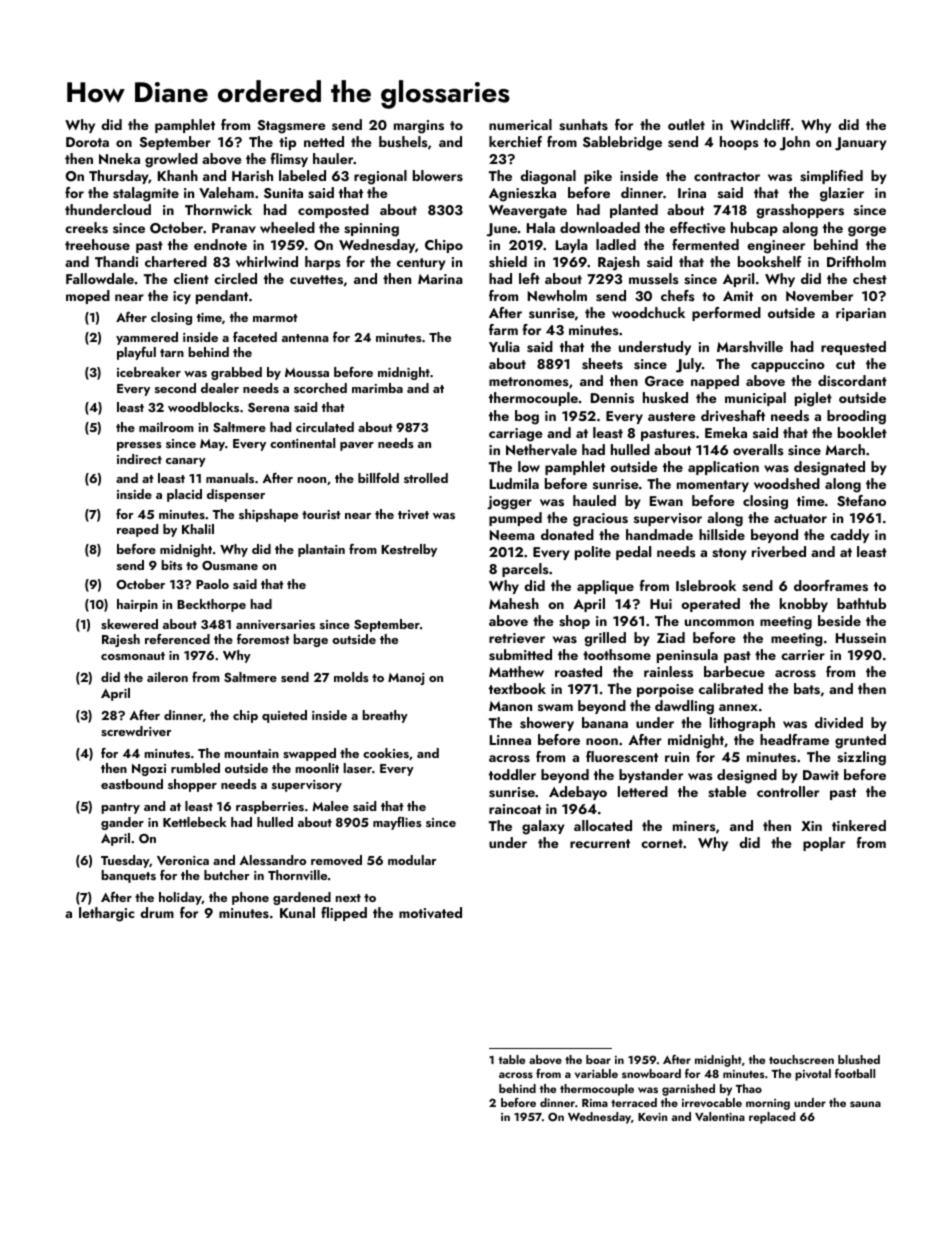  I want to click on doorframes, so click(831, 586).
